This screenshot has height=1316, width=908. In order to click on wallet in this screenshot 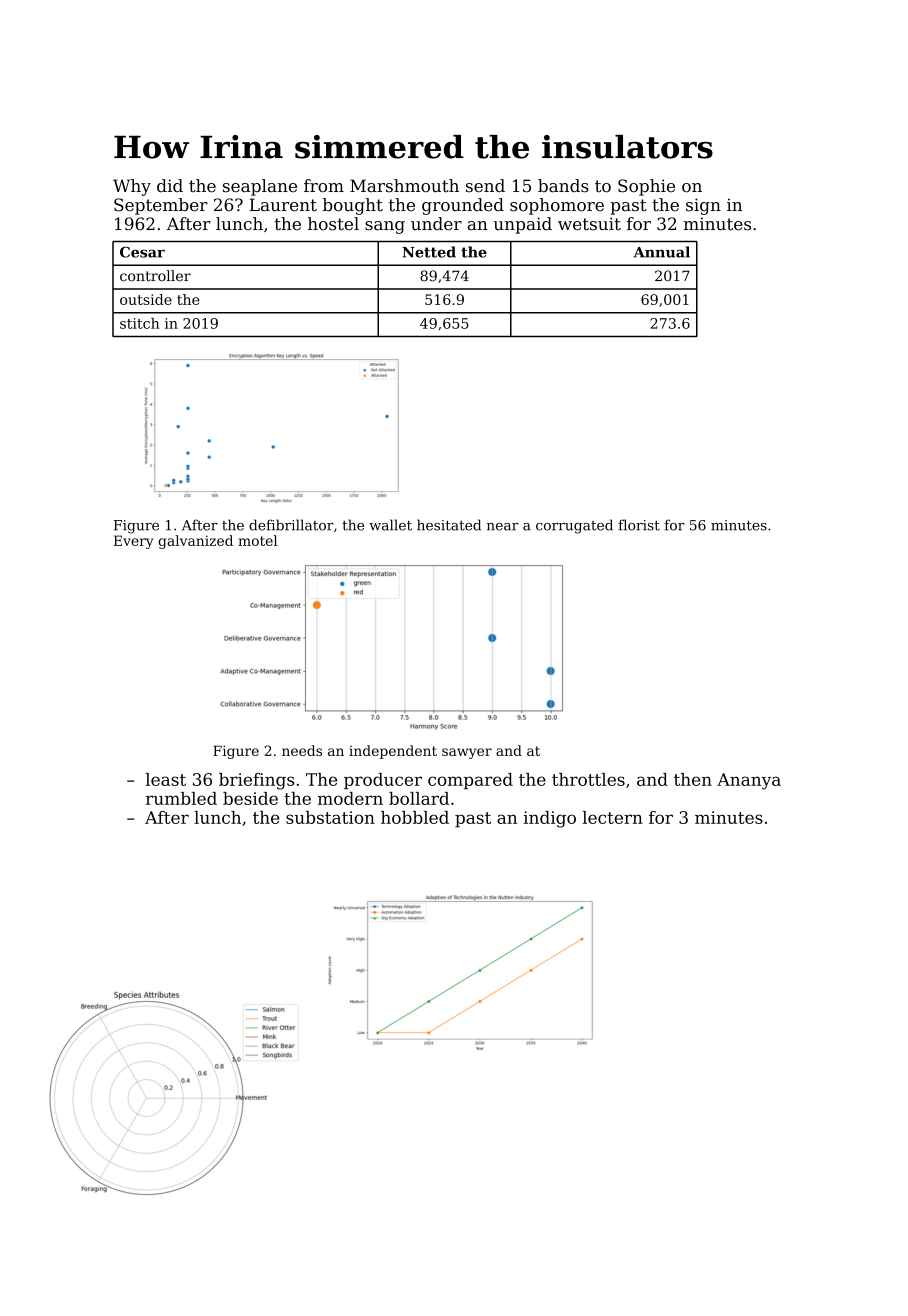, I will do `click(390, 525)`.
